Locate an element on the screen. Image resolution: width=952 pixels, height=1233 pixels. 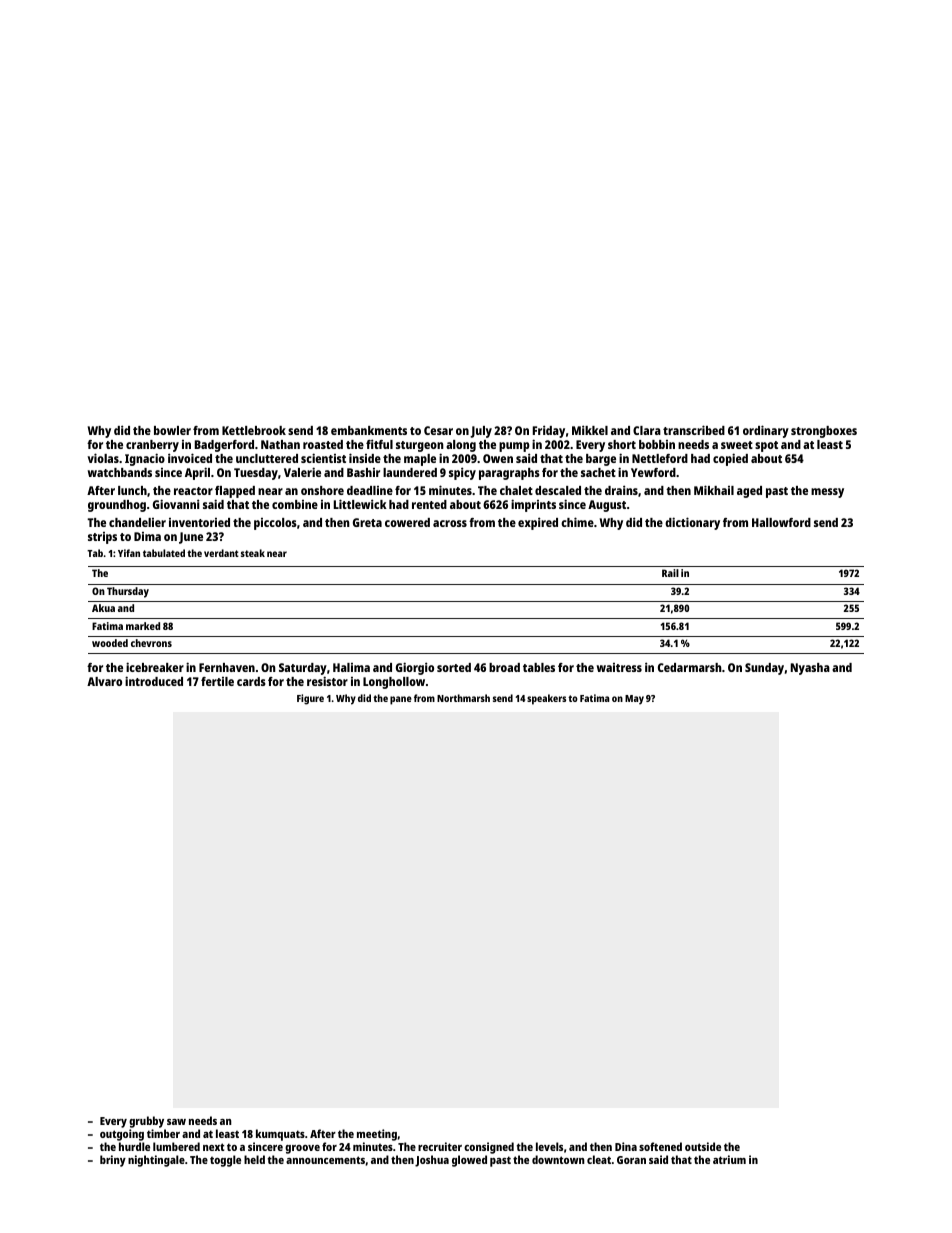
outside is located at coordinates (703, 1146).
